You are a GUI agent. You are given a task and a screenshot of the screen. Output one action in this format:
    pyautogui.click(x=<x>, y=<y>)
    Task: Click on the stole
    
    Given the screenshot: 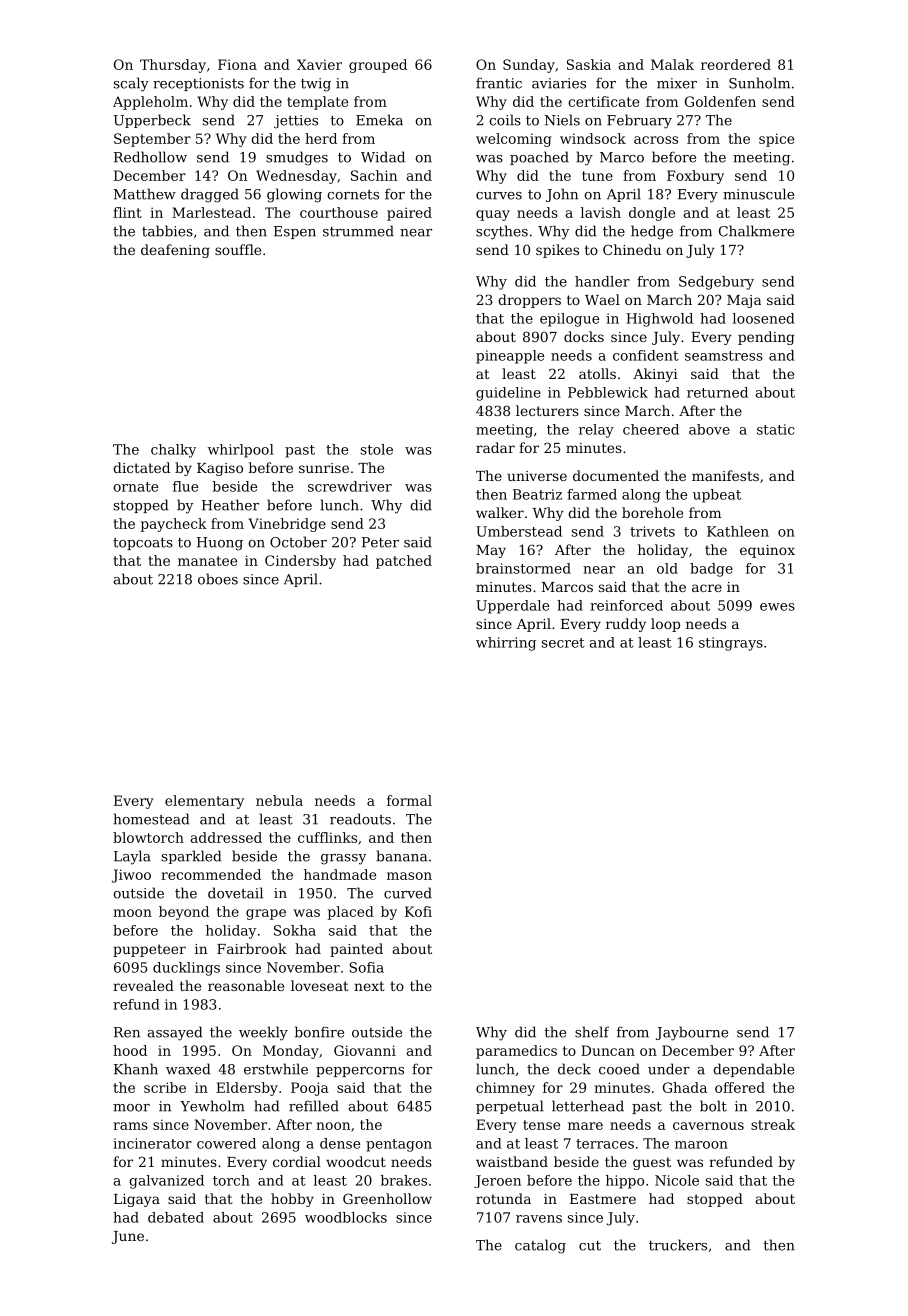 What is the action you would take?
    pyautogui.click(x=377, y=449)
